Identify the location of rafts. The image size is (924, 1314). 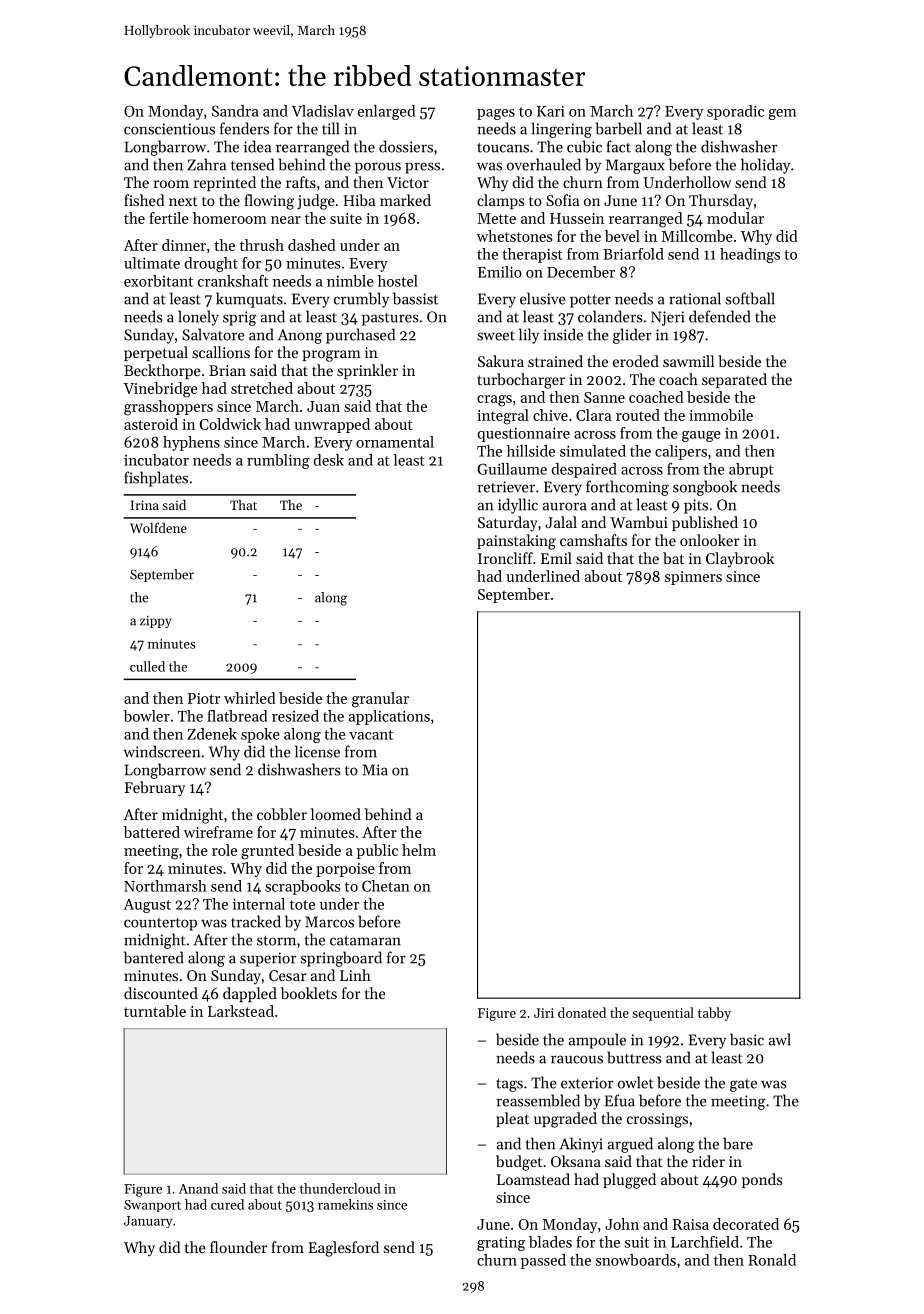
(301, 182).
